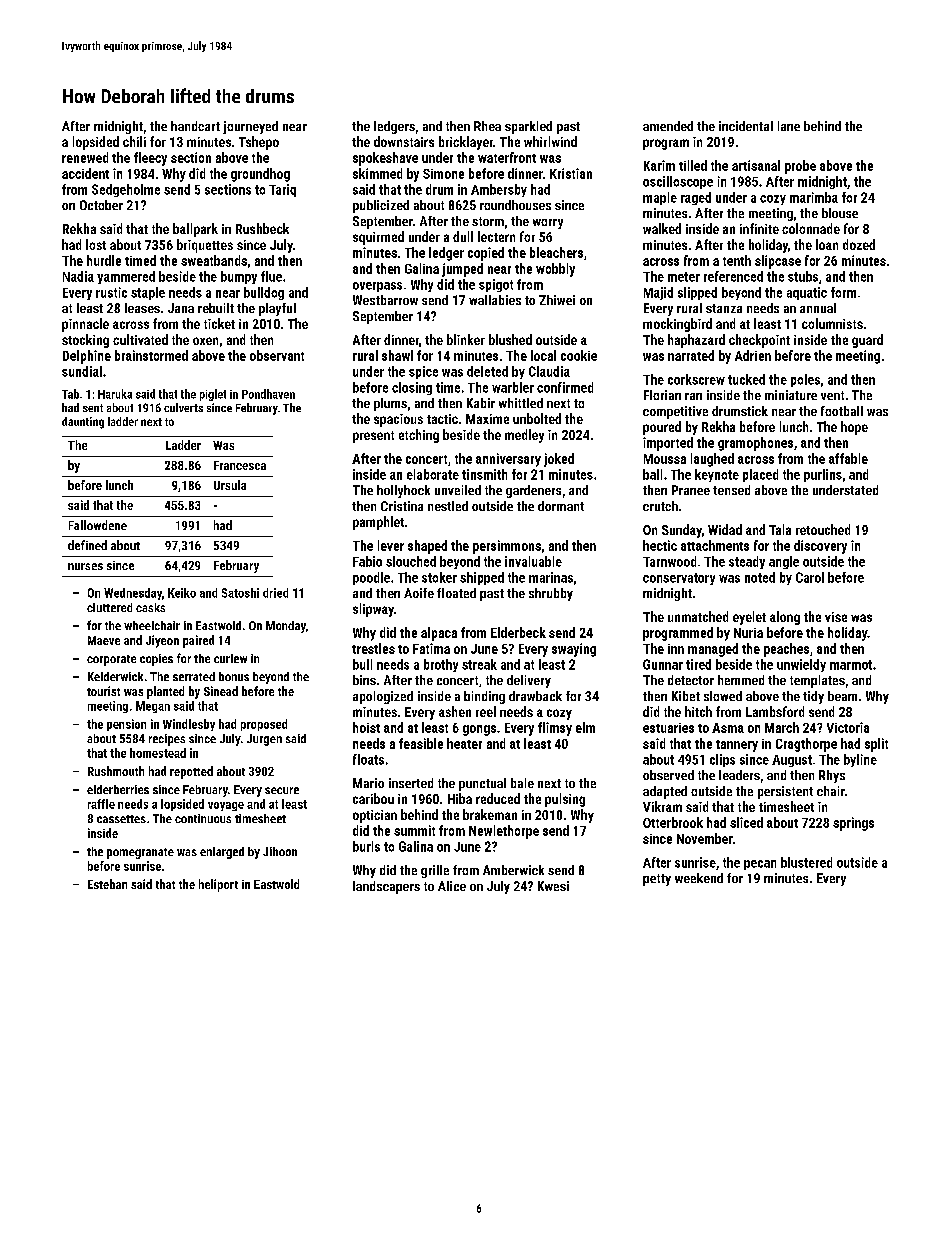 This screenshot has width=952, height=1233. Describe the element at coordinates (433, 474) in the screenshot. I see `elaborate` at that location.
